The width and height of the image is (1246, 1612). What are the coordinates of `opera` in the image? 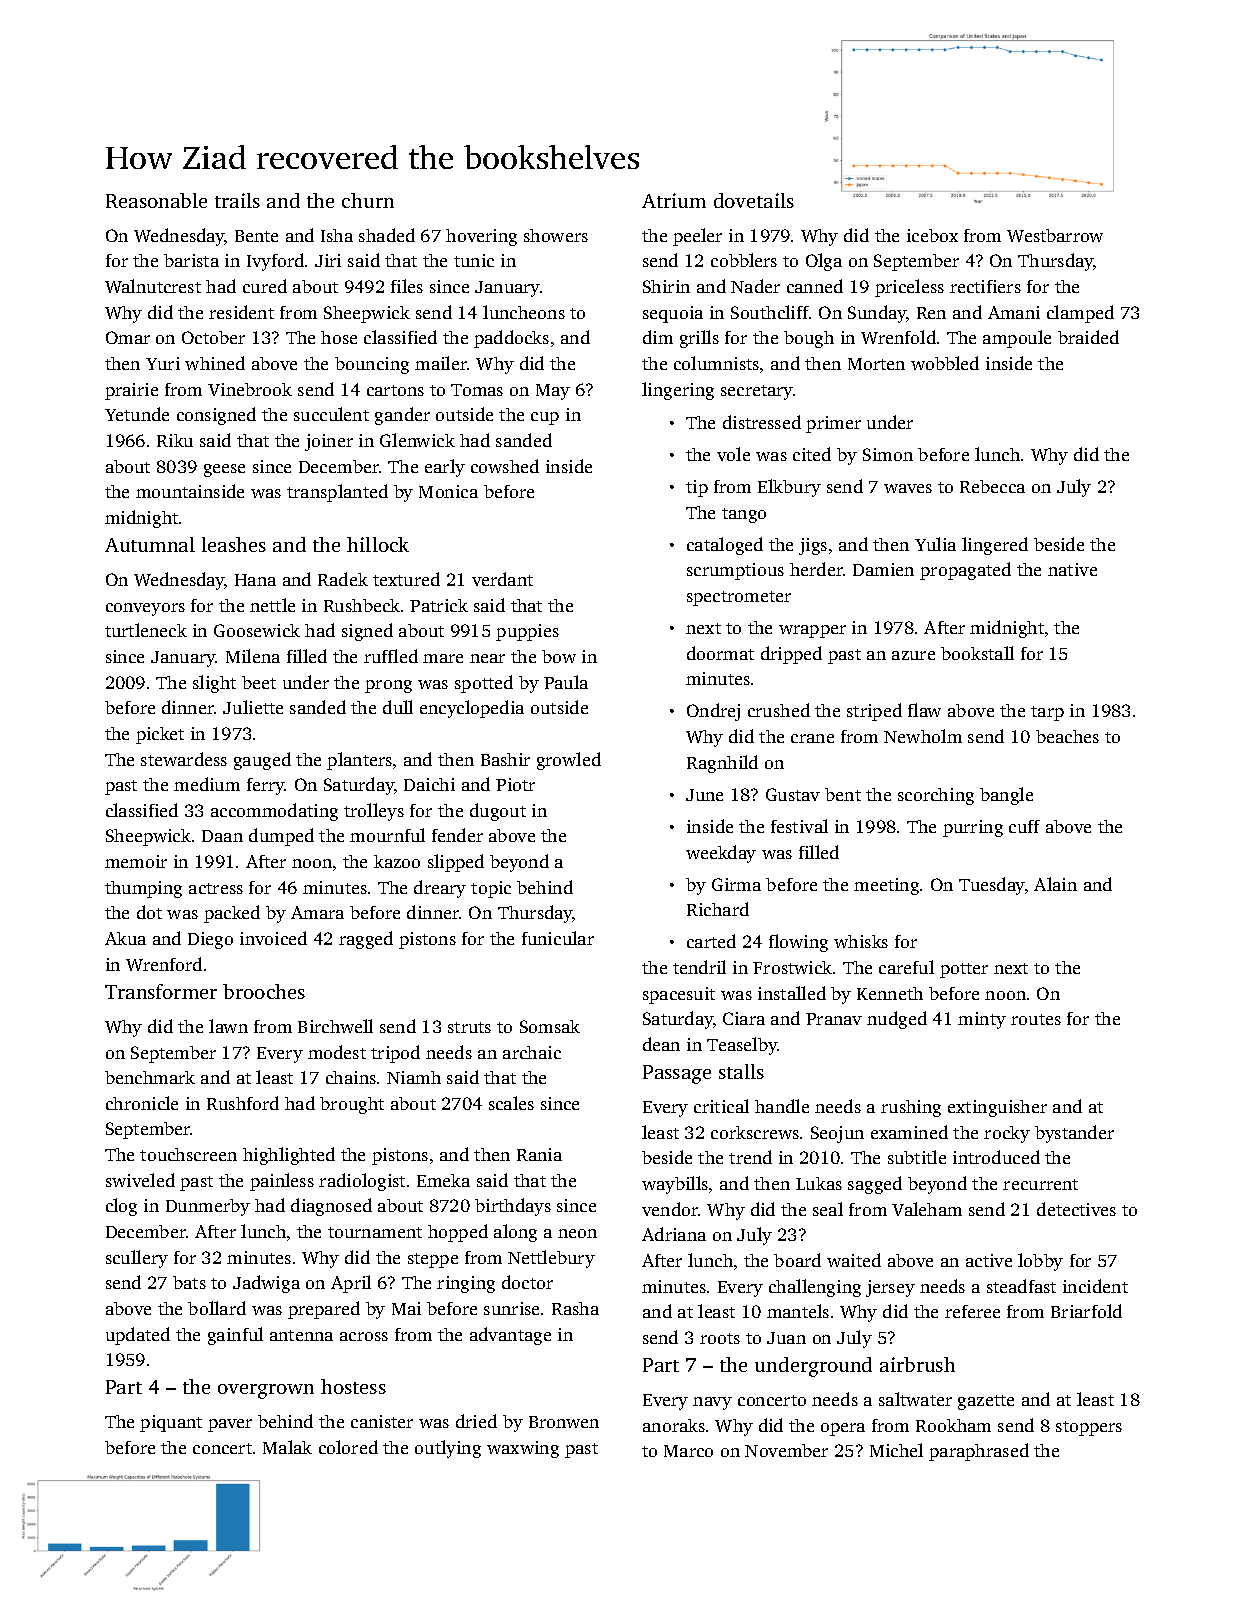 It's located at (843, 1429).
